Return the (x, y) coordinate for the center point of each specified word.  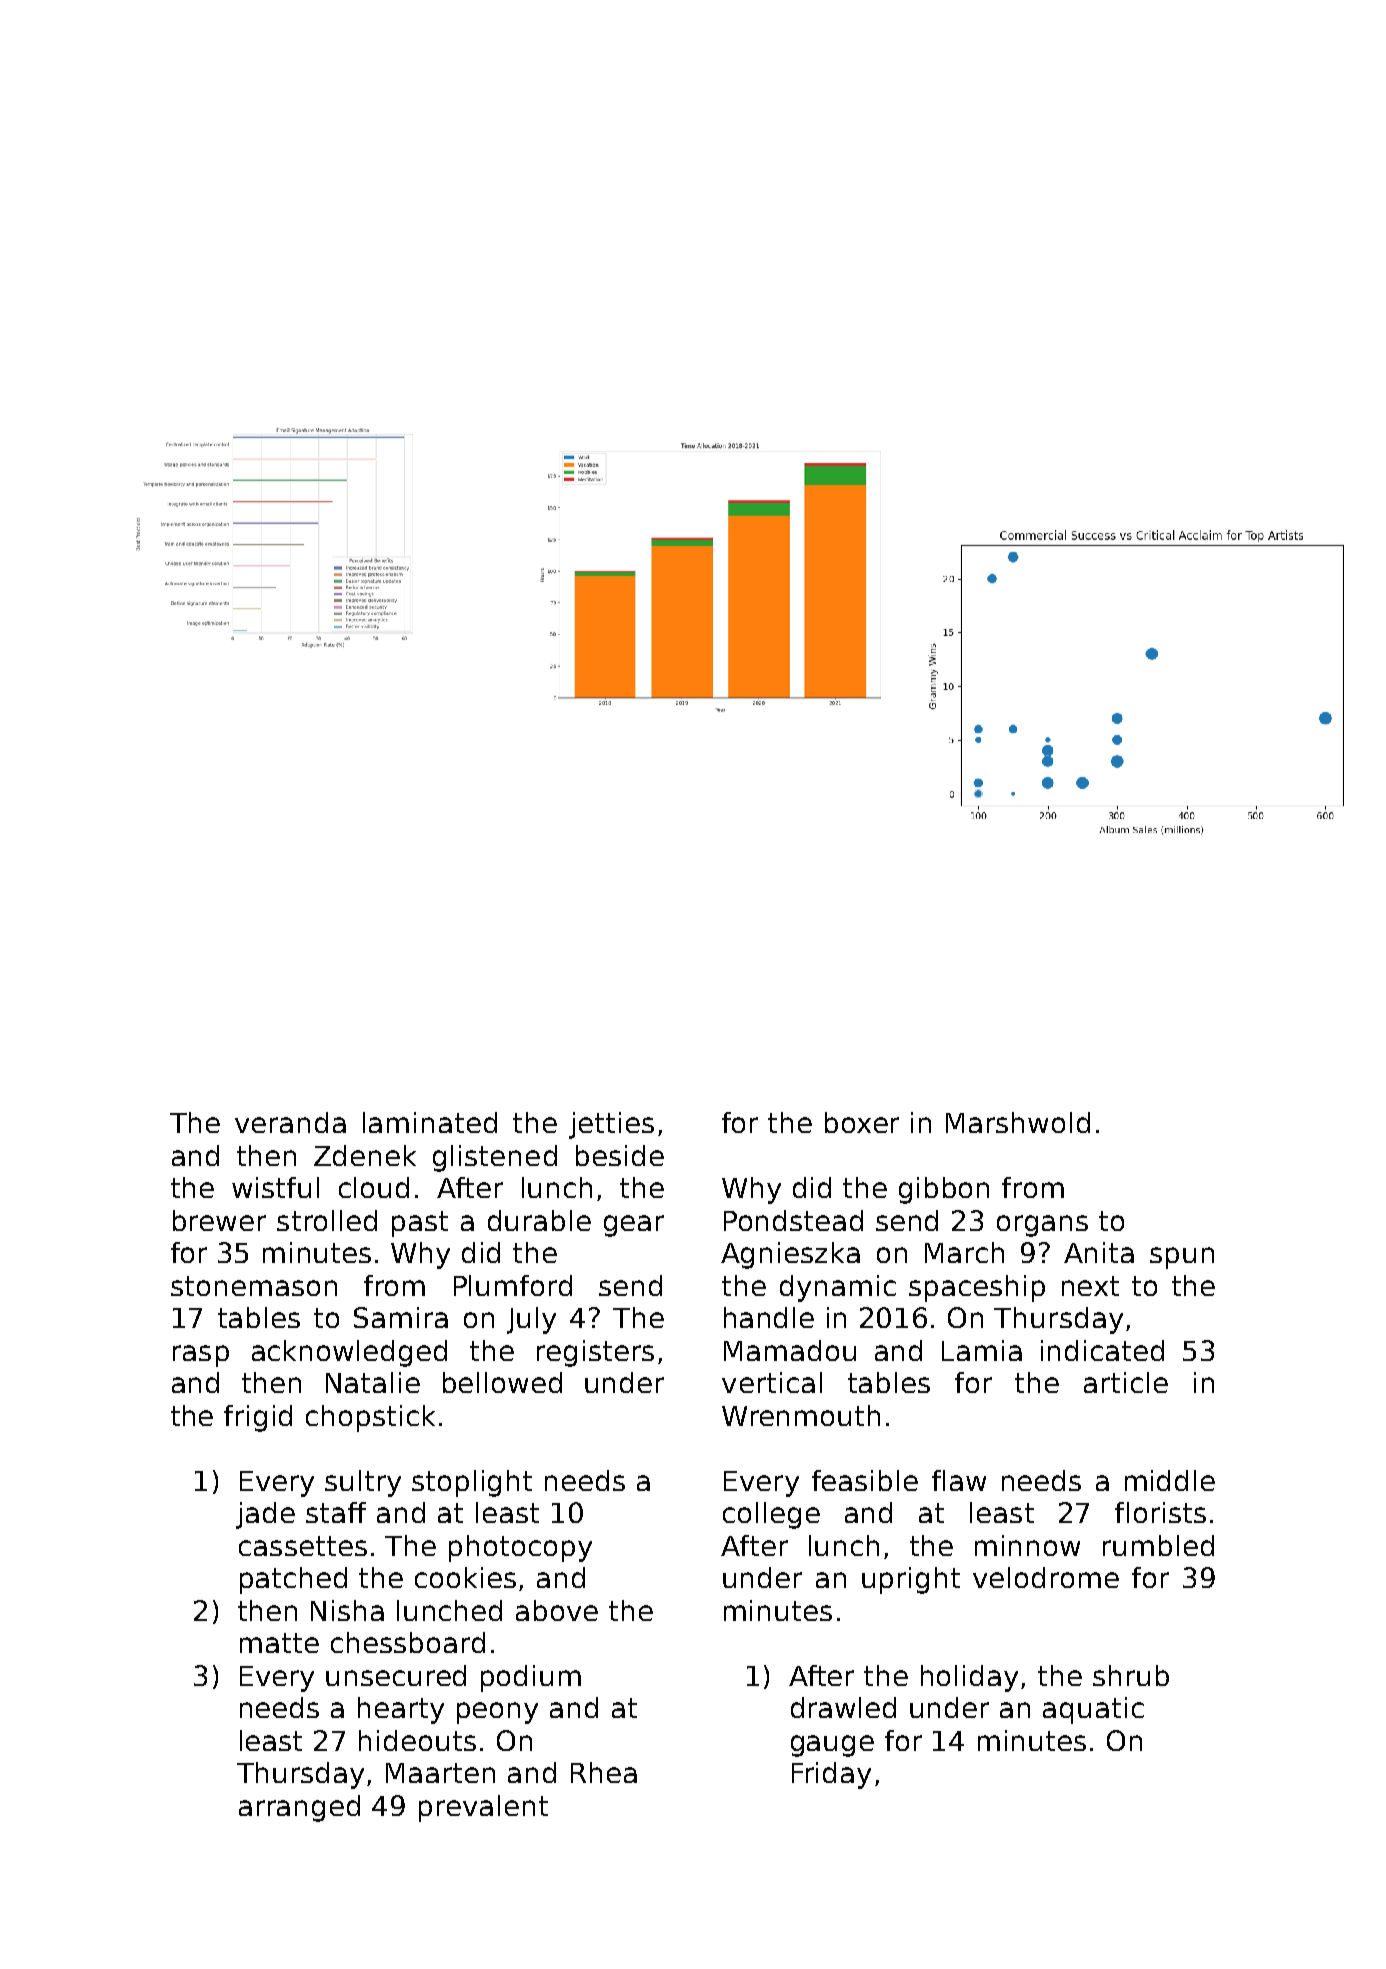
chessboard (408, 1642)
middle (1170, 1480)
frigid (258, 1418)
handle (769, 1317)
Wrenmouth (801, 1415)
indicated (1102, 1350)
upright (911, 1580)
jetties (611, 1125)
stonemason (254, 1286)
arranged (299, 1808)
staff (336, 1512)
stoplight (472, 1483)
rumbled (1158, 1545)
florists (1160, 1512)
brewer (219, 1220)
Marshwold (1018, 1122)
